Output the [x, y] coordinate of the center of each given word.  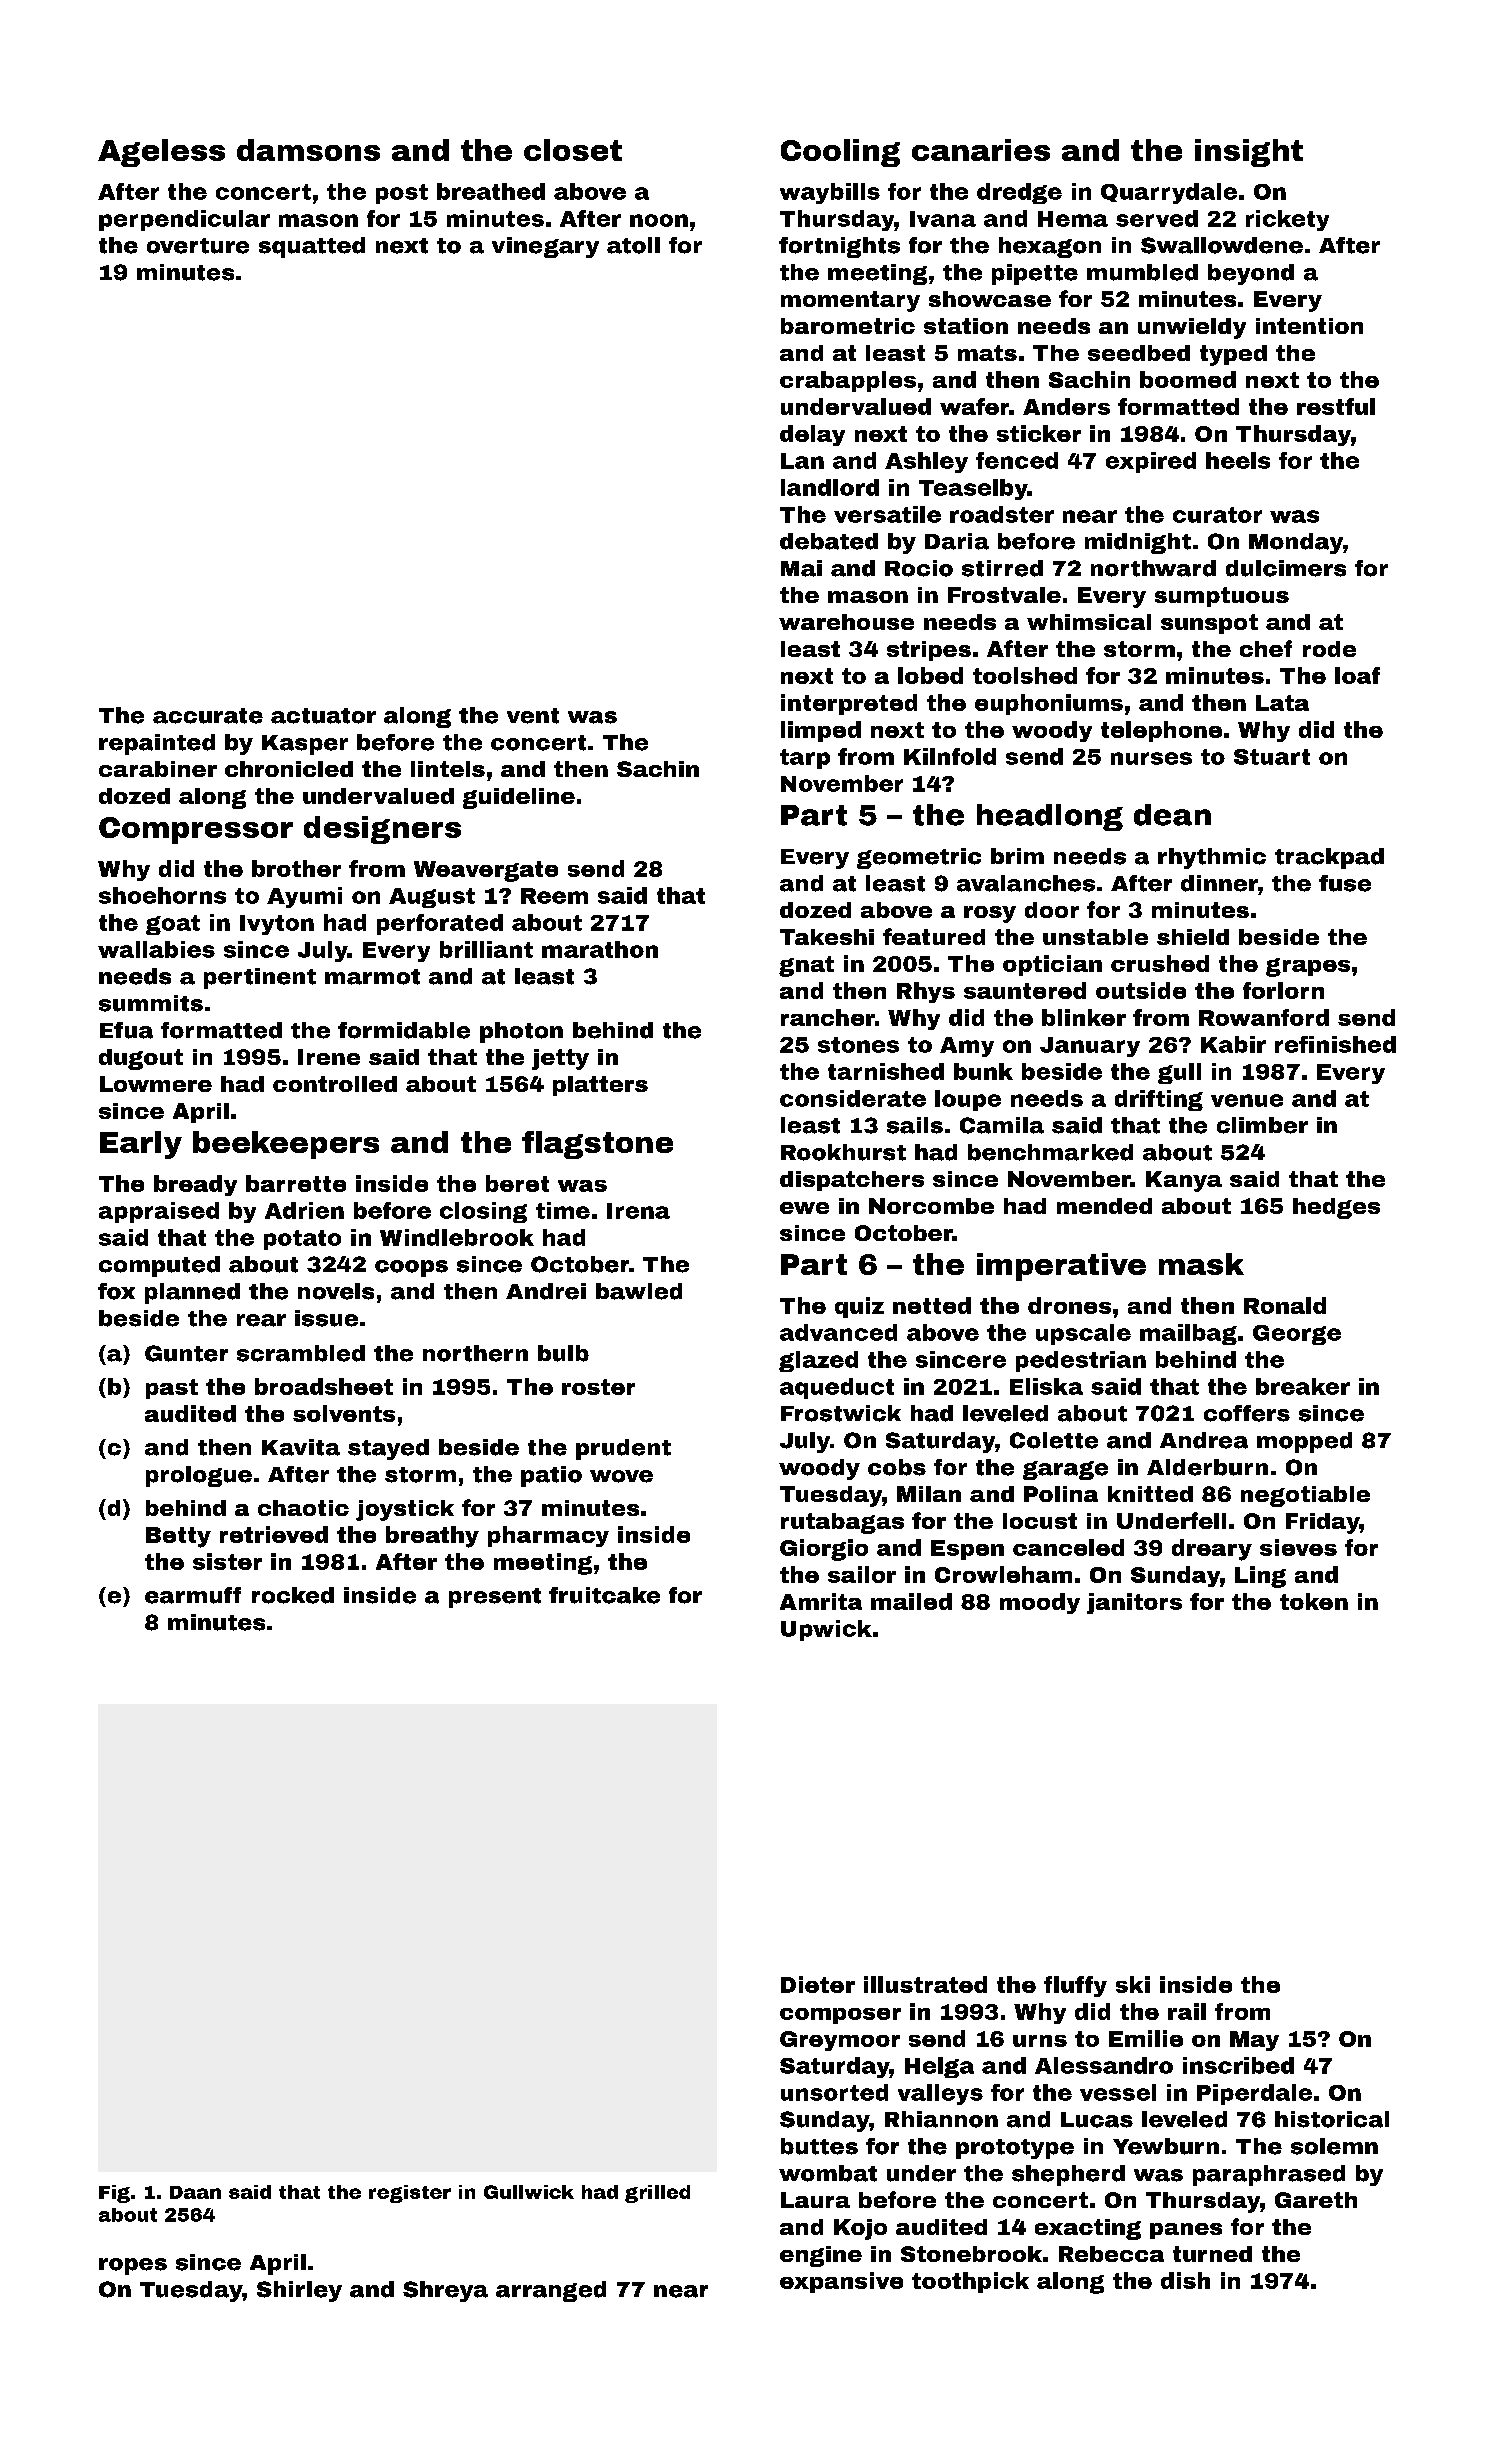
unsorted [834, 2092]
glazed [818, 1361]
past [172, 1389]
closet [573, 150]
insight [1249, 153]
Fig [114, 2194]
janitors [1134, 1603]
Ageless [161, 153]
